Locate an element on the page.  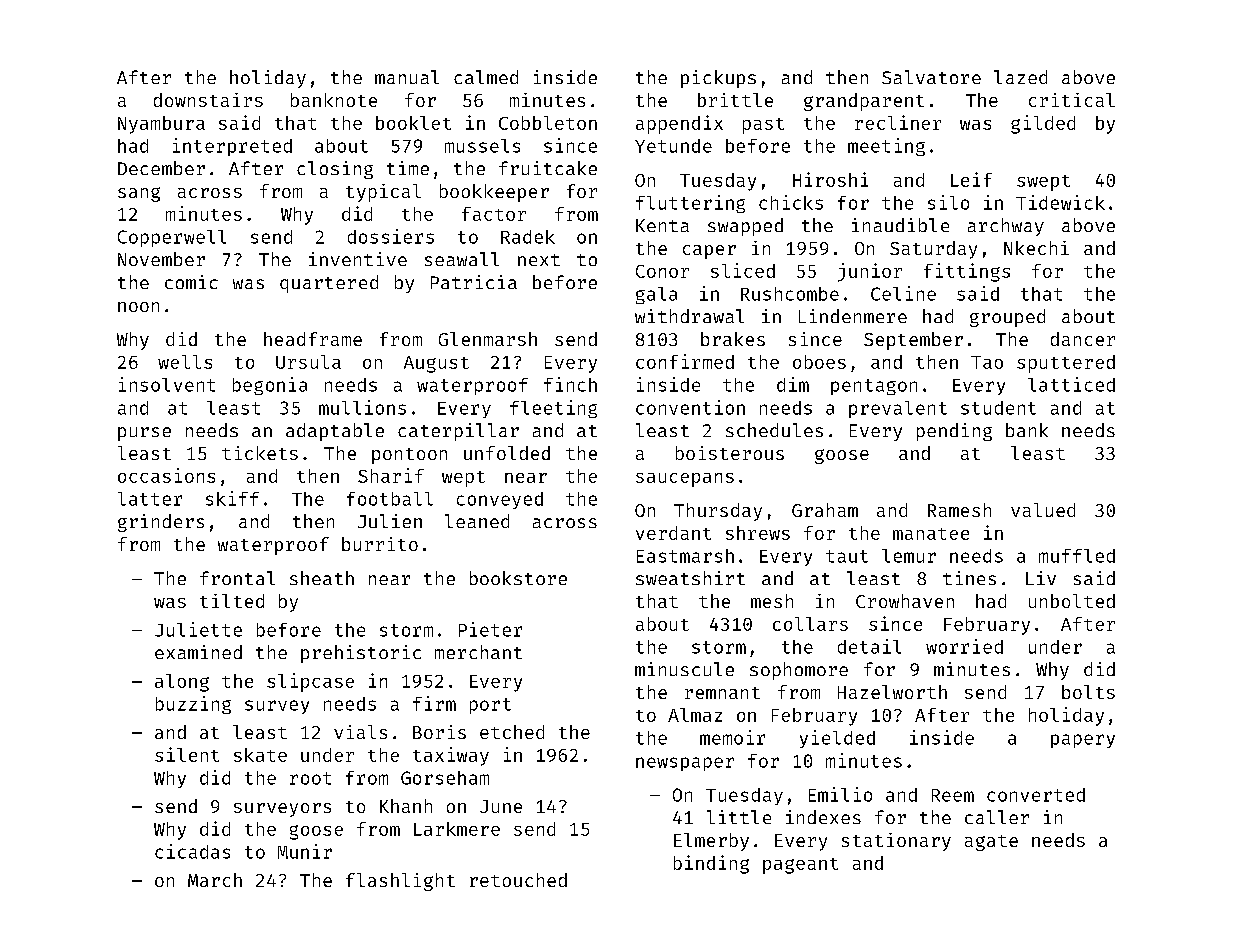
remnant is located at coordinates (722, 693).
